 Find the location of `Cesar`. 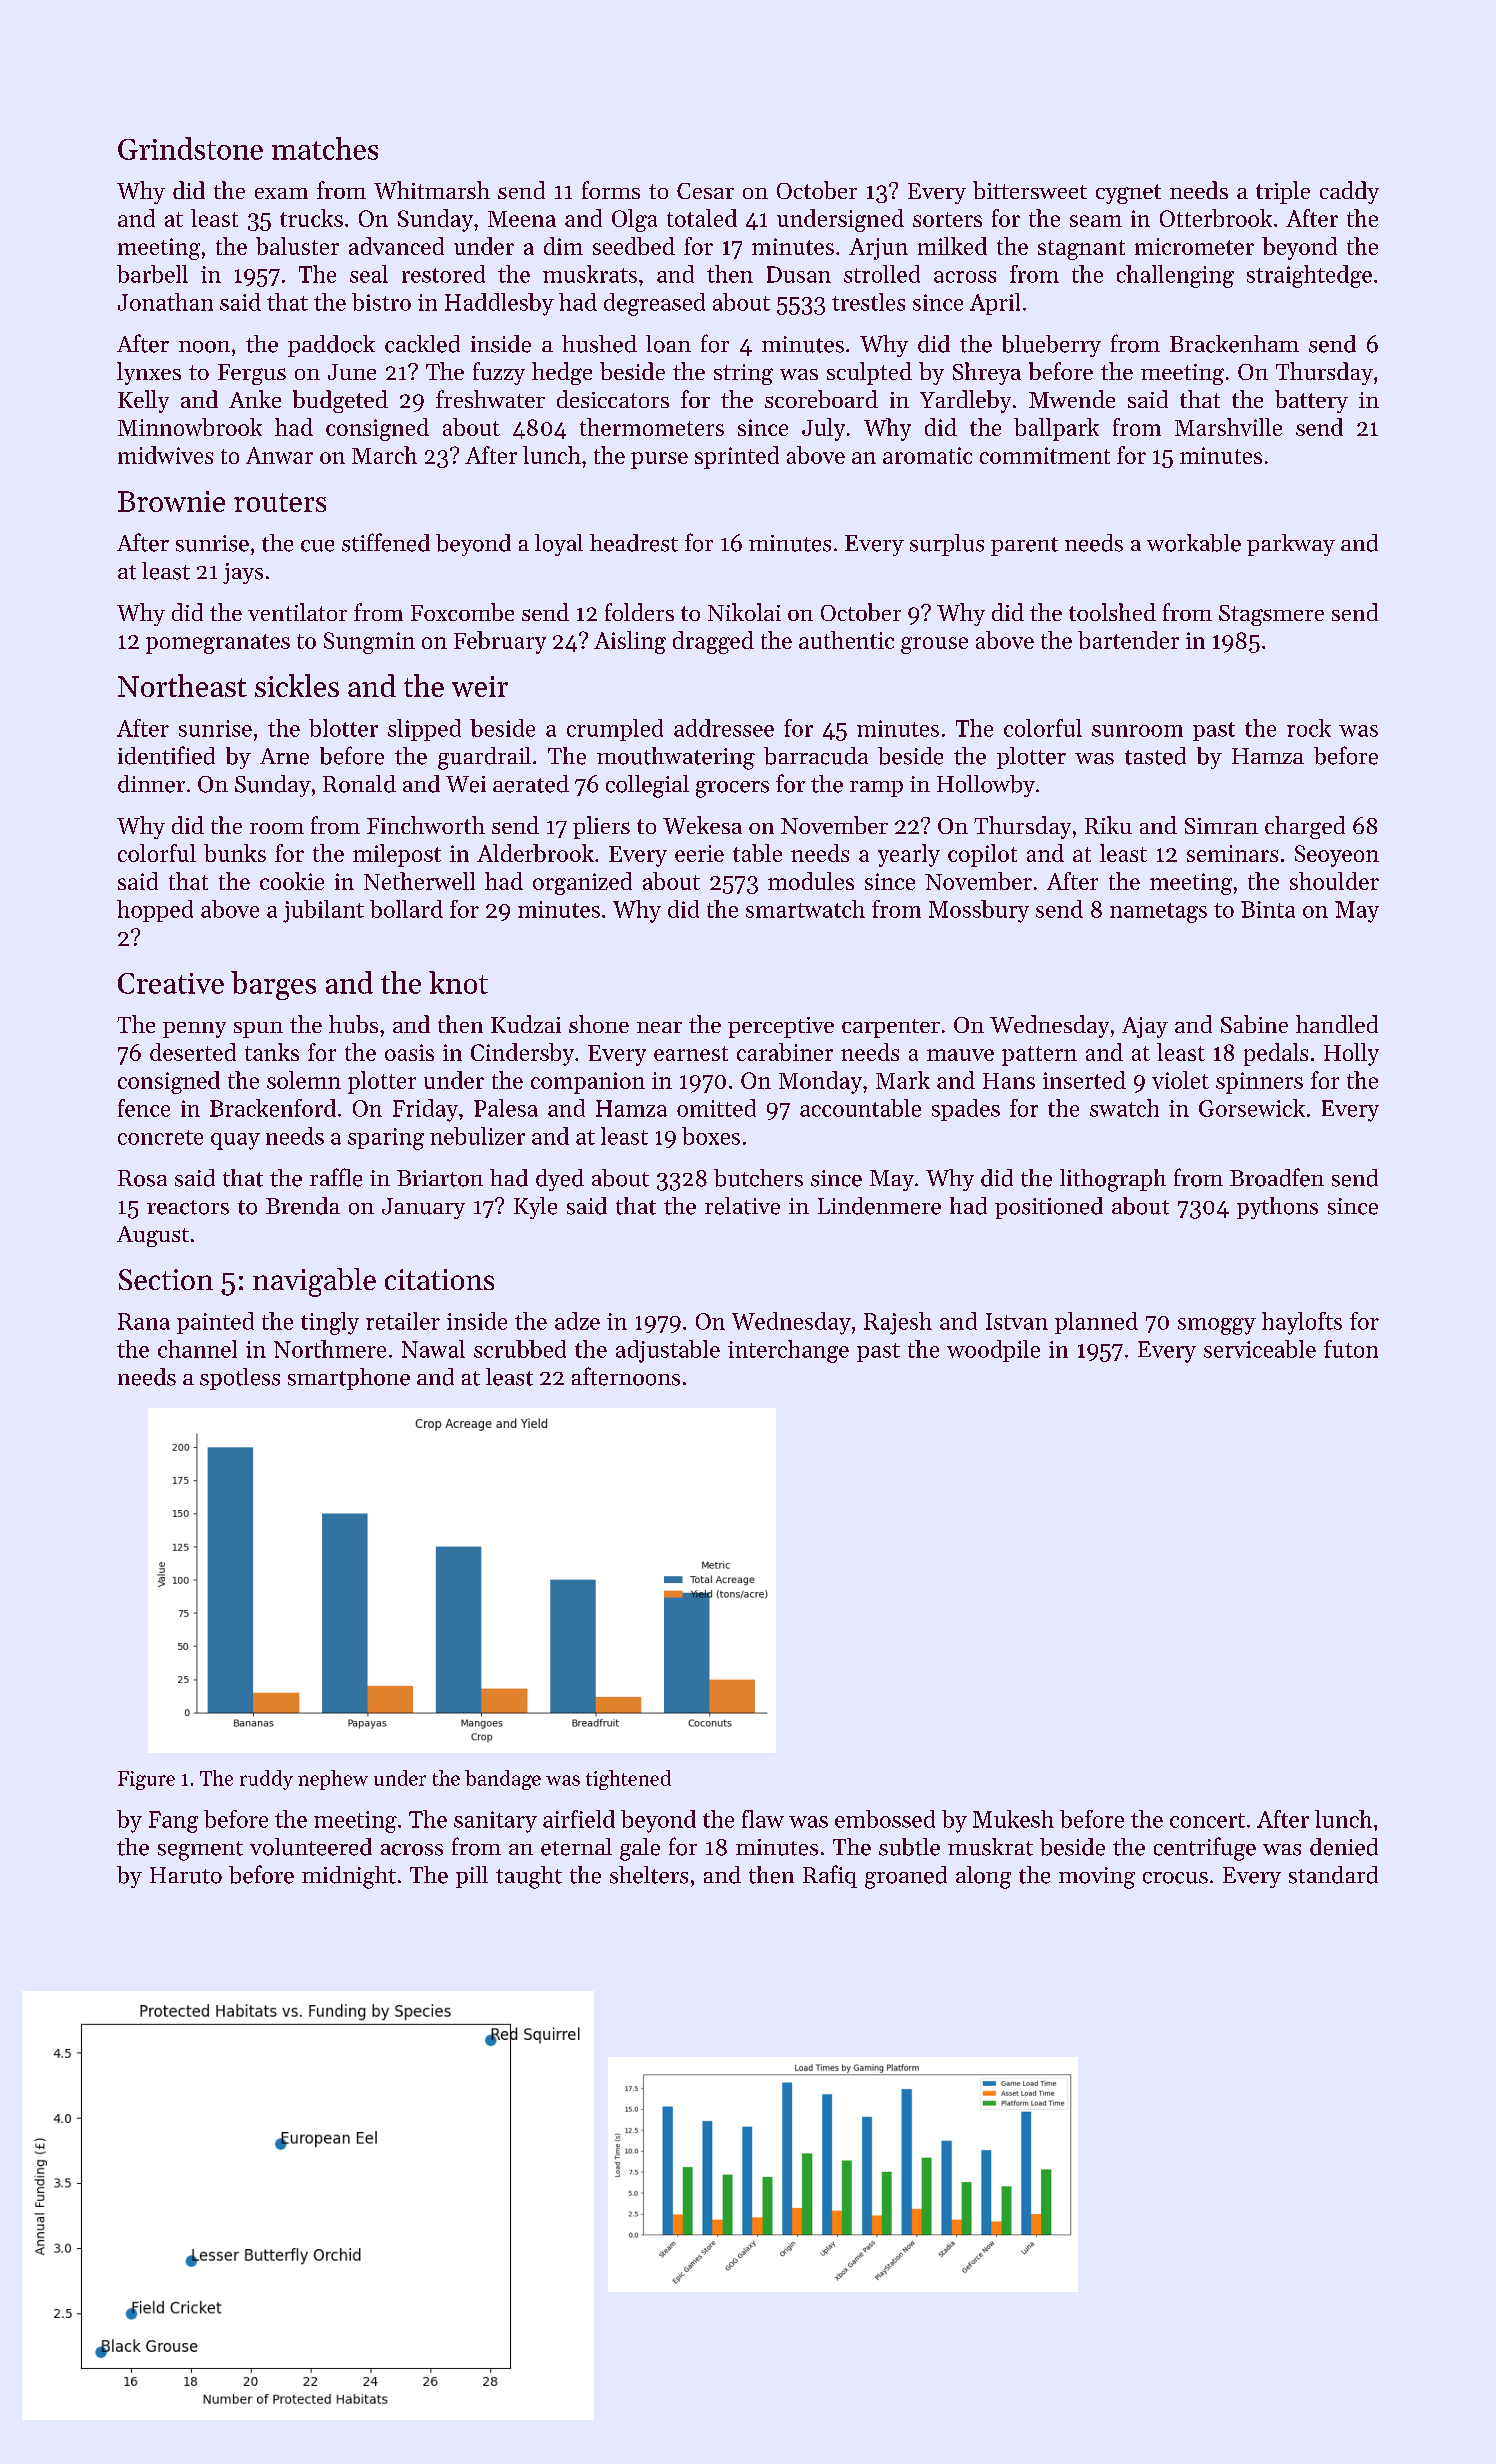

Cesar is located at coordinates (705, 191).
